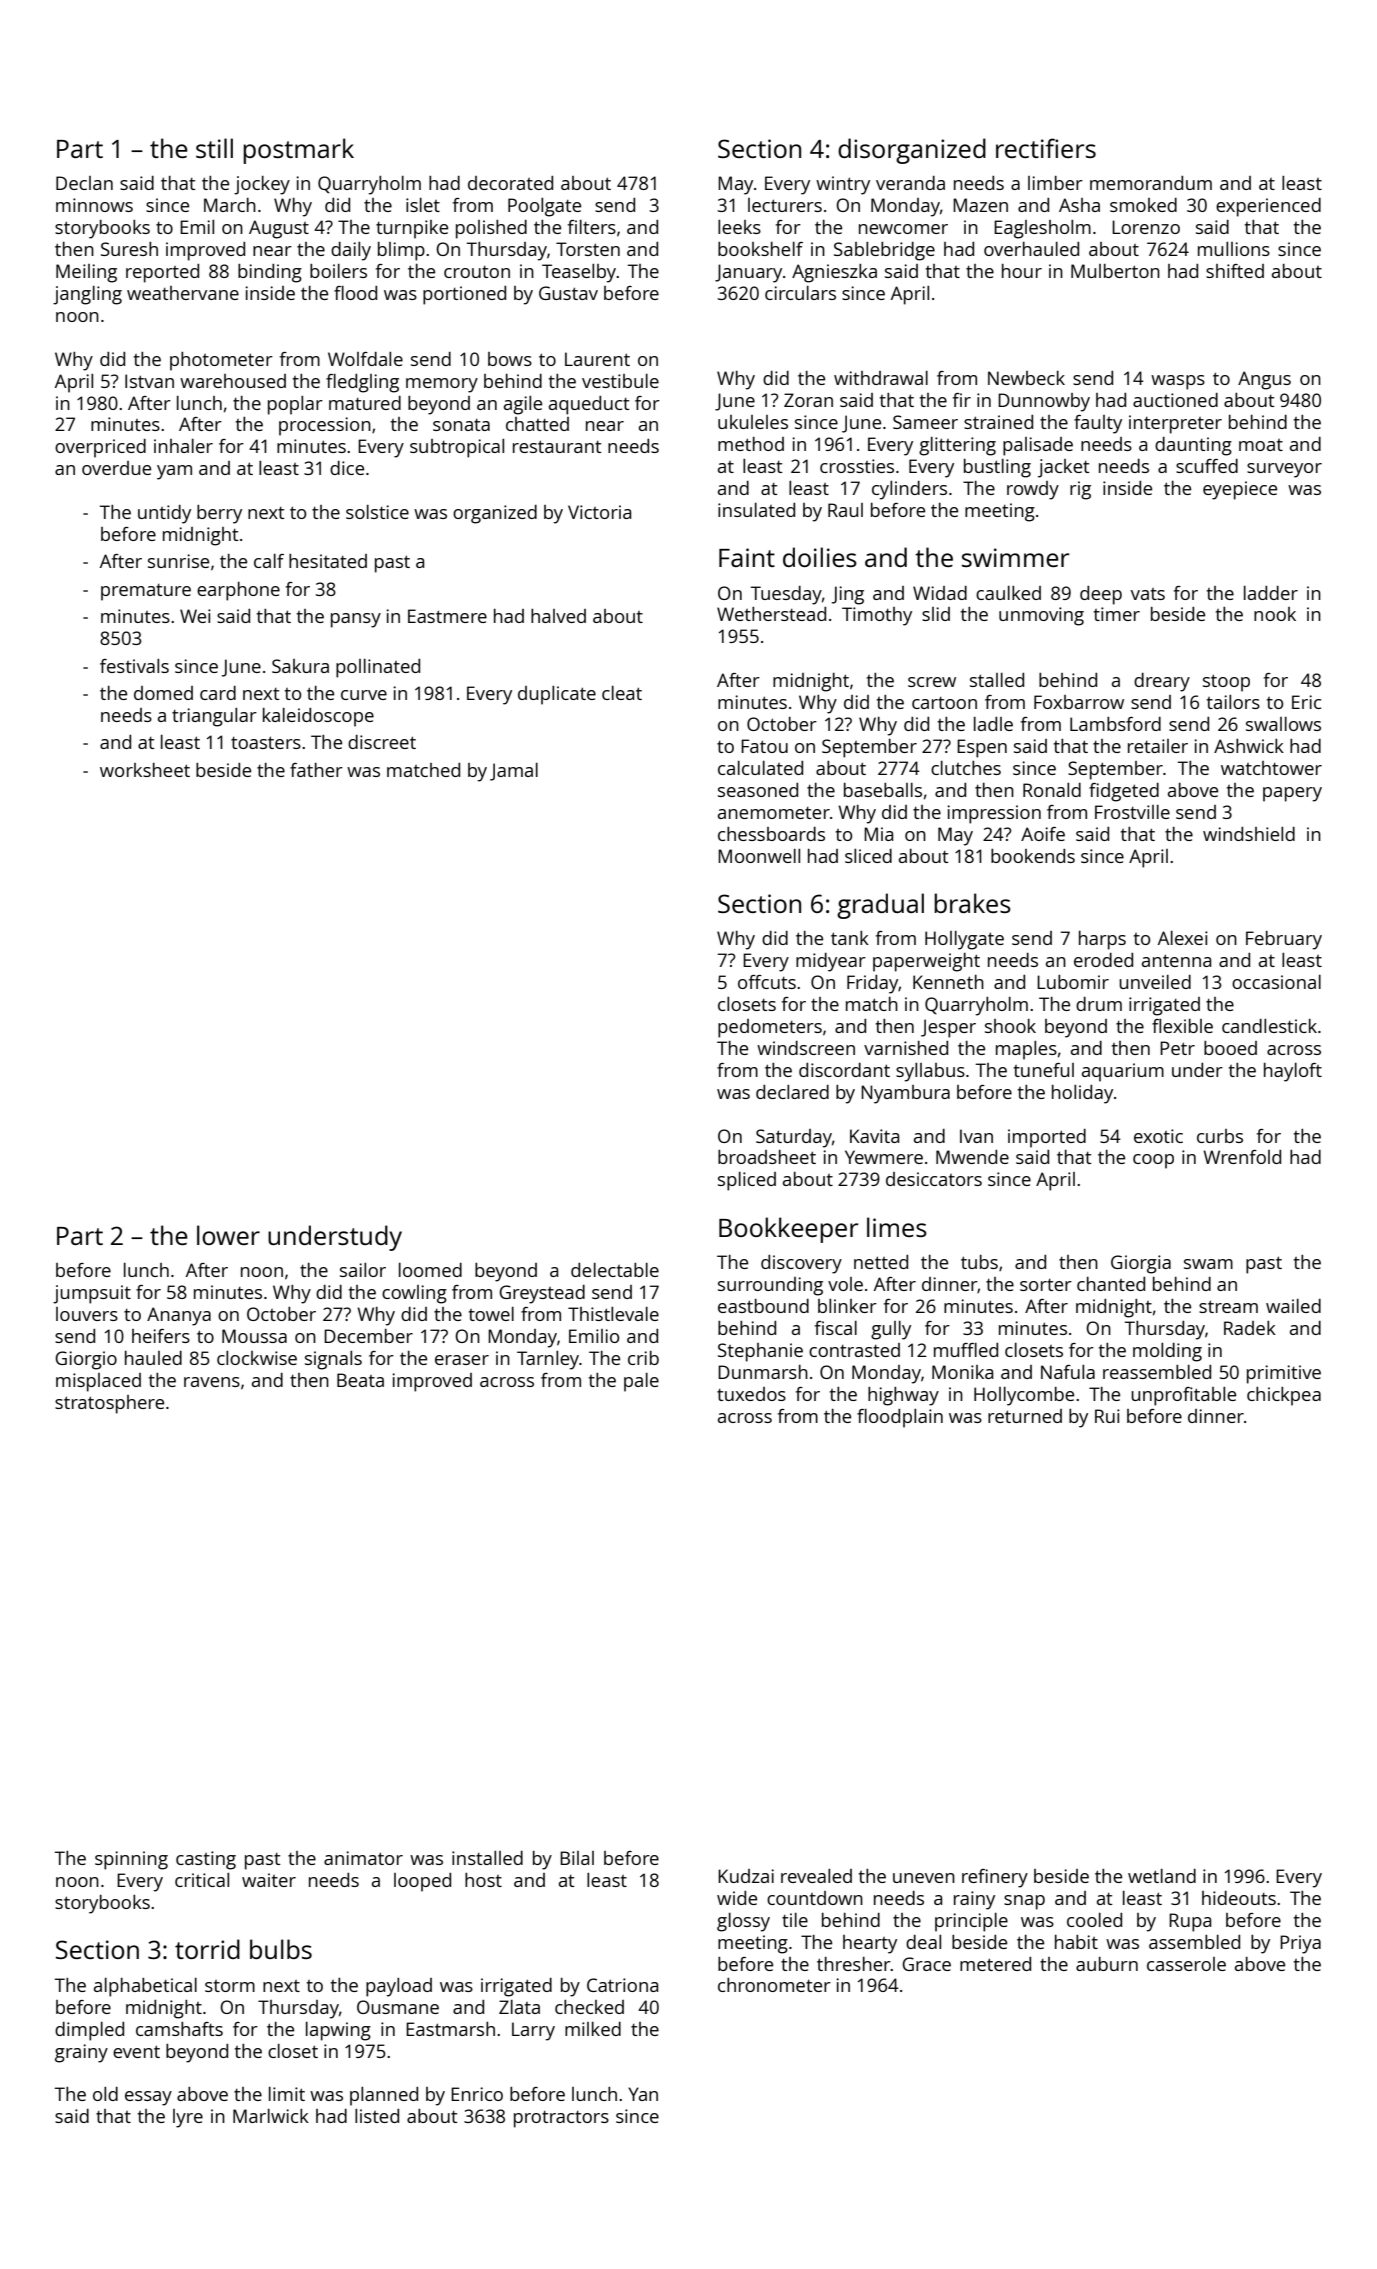 The height and width of the document is (2269, 1377). I want to click on wintry, so click(843, 185).
